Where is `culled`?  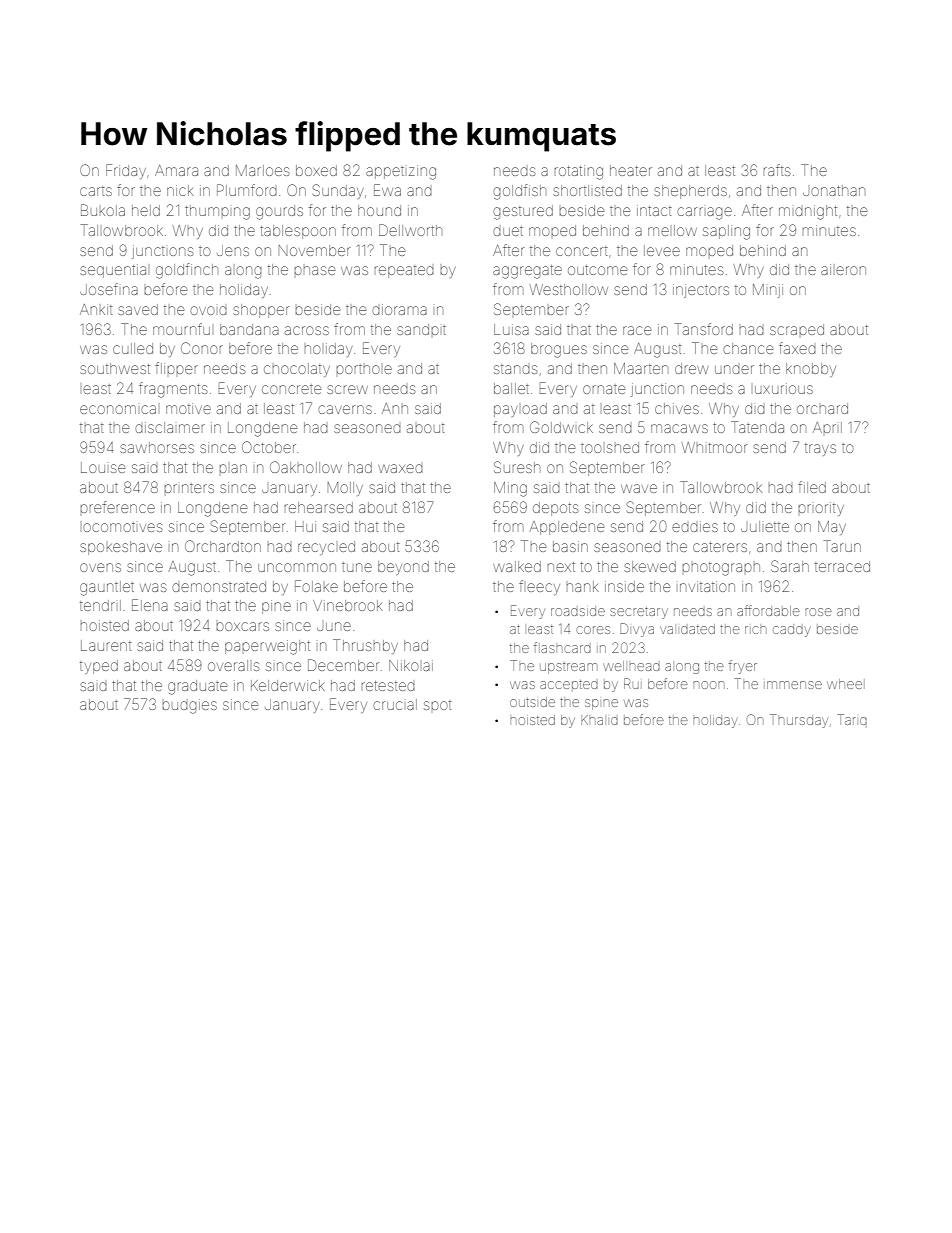 culled is located at coordinates (133, 348).
